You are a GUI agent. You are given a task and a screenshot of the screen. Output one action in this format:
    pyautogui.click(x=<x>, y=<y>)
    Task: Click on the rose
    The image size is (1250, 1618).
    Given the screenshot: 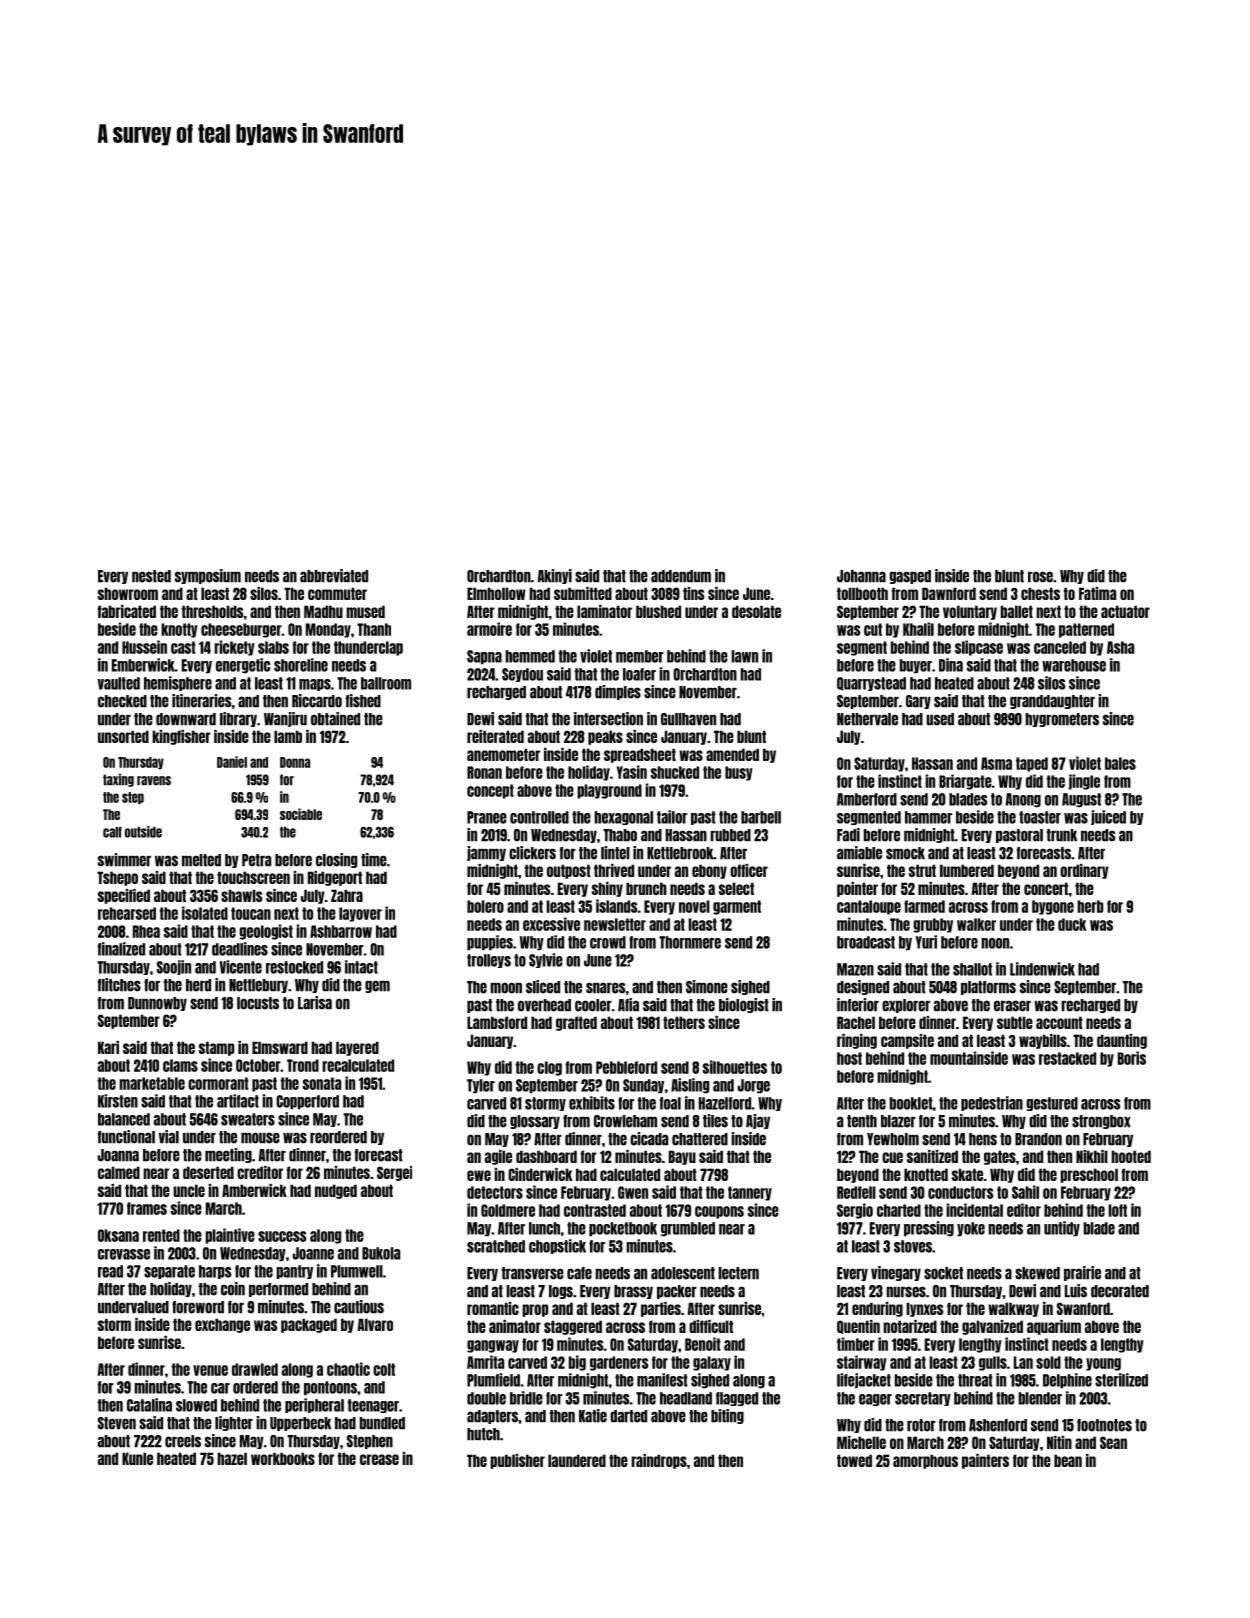 What is the action you would take?
    pyautogui.click(x=1040, y=577)
